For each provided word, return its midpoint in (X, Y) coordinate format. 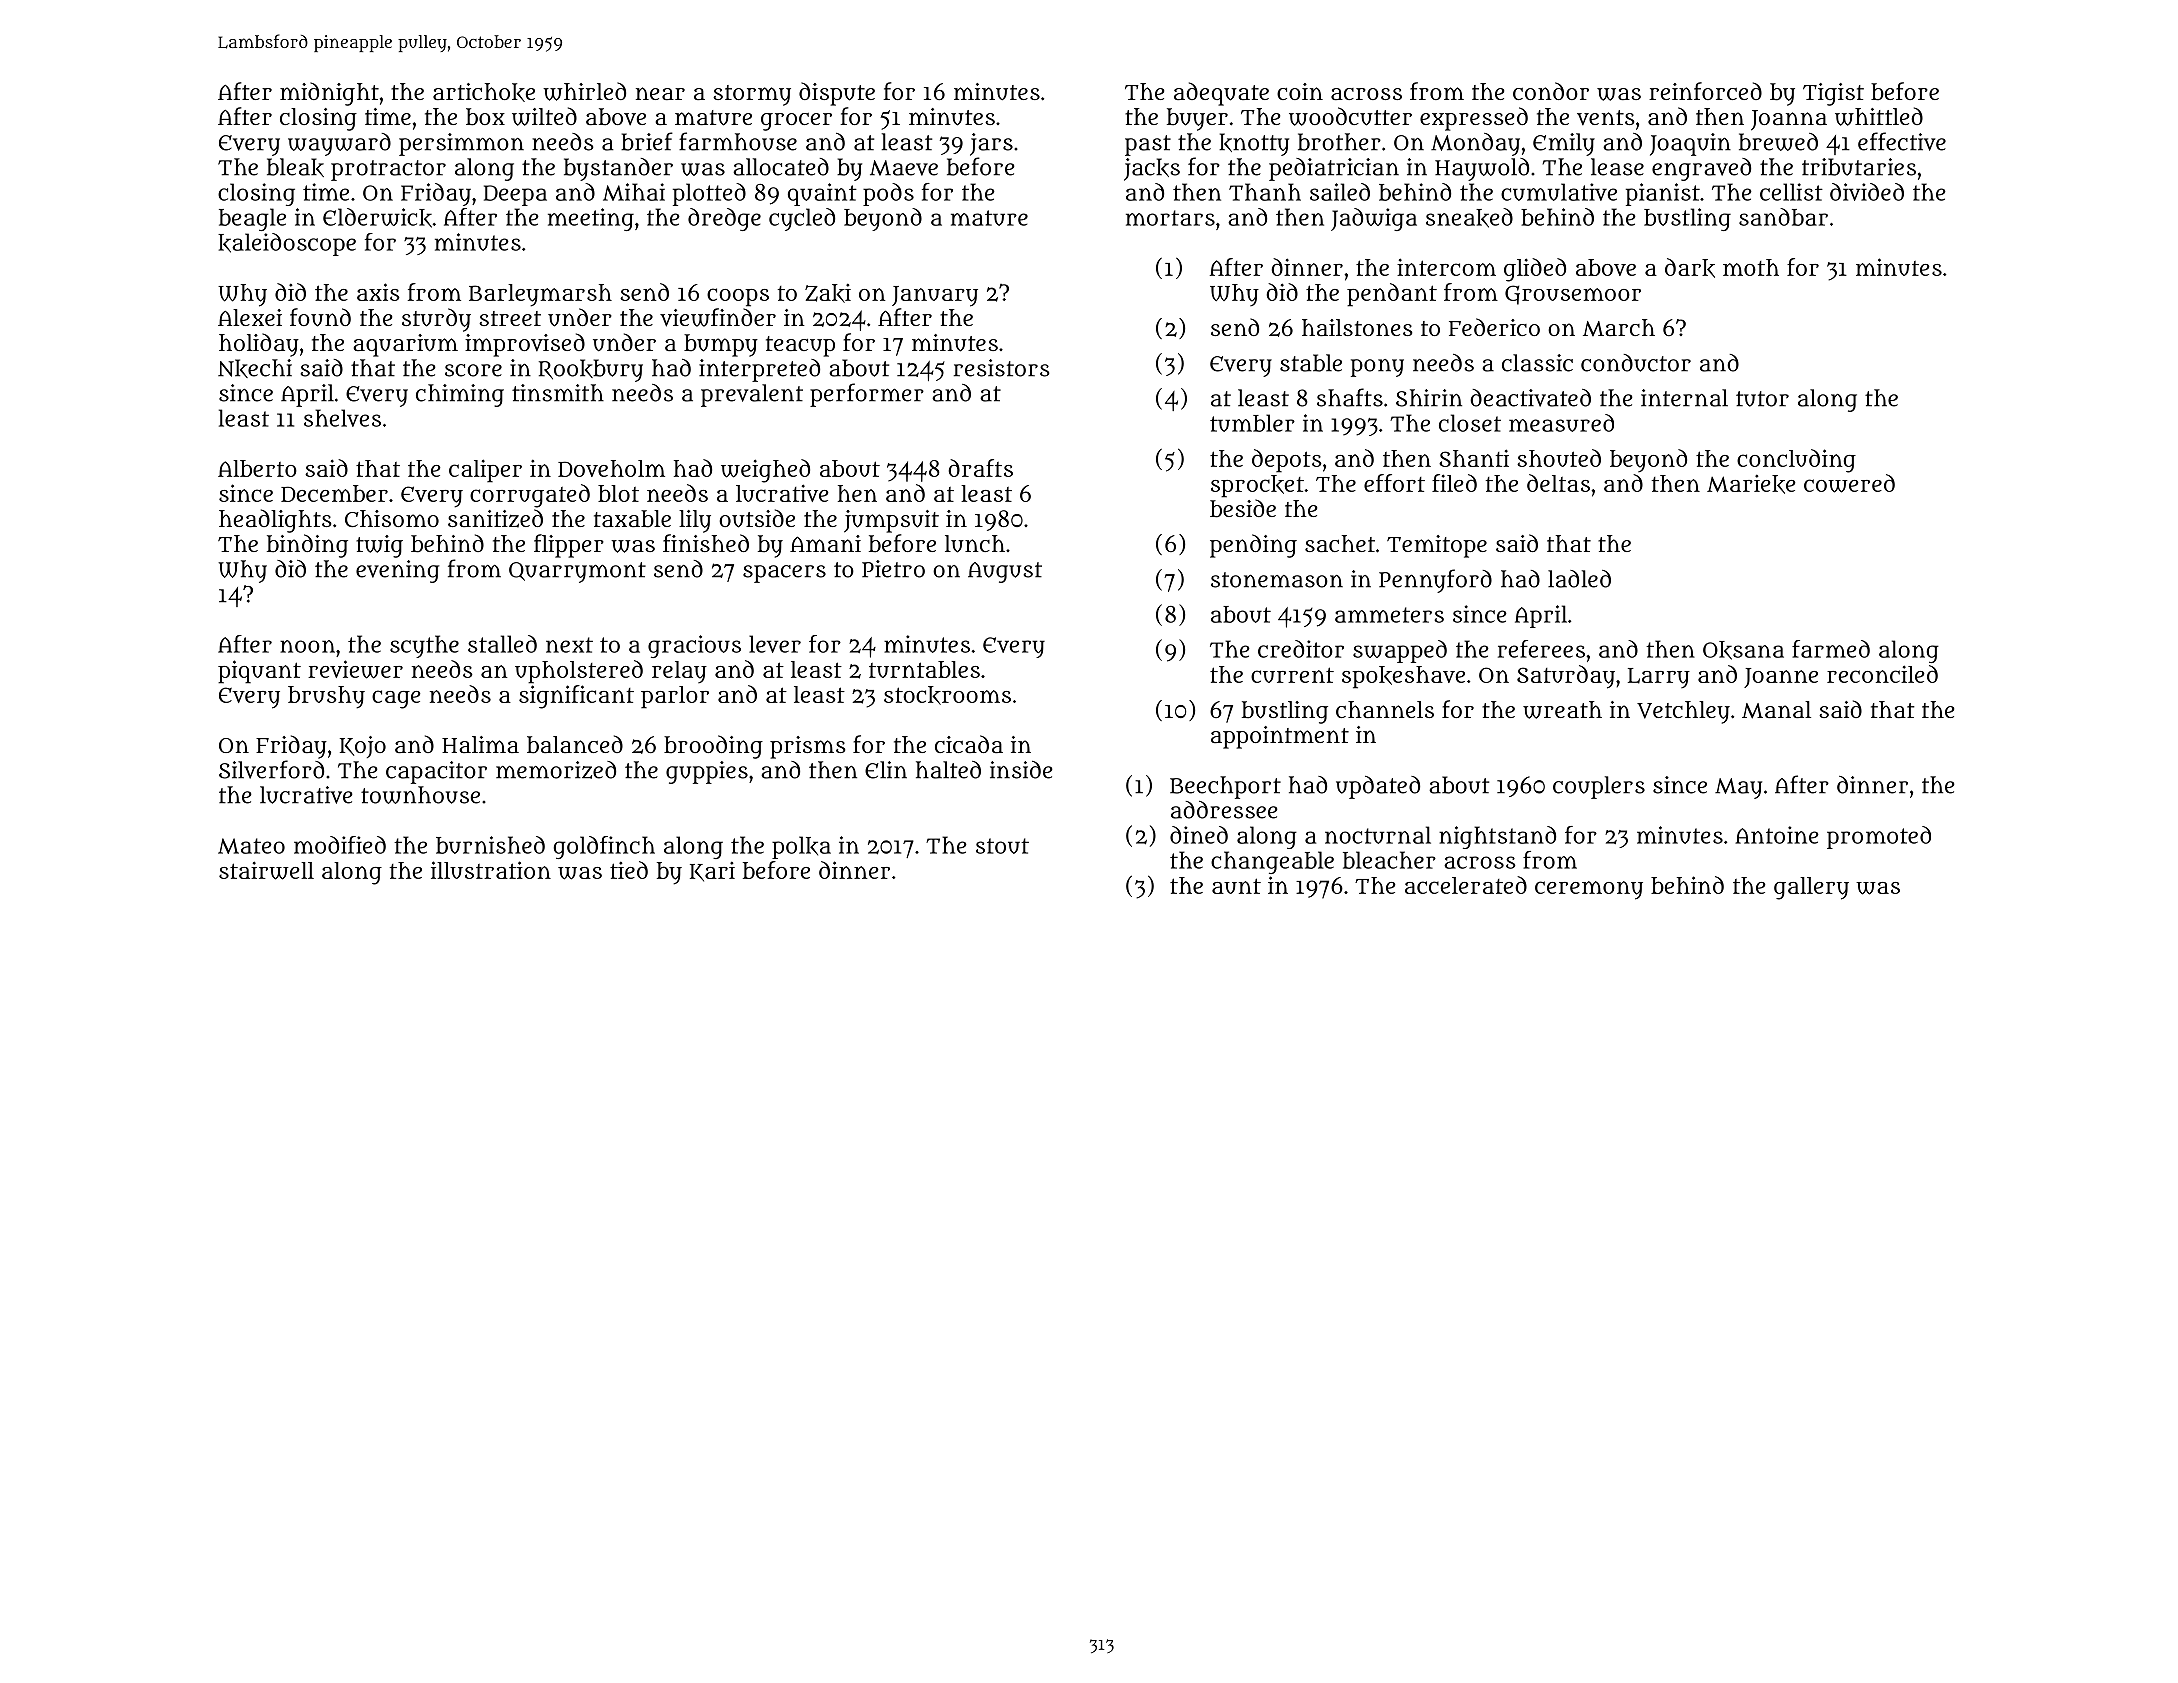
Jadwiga (1374, 219)
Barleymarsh (540, 295)
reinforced (1705, 91)
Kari (712, 871)
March (1619, 327)
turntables (924, 669)
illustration (491, 870)
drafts (980, 468)
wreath (1562, 710)
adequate (1221, 94)
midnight (329, 94)
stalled (502, 644)
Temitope (1437, 546)
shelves (342, 418)
